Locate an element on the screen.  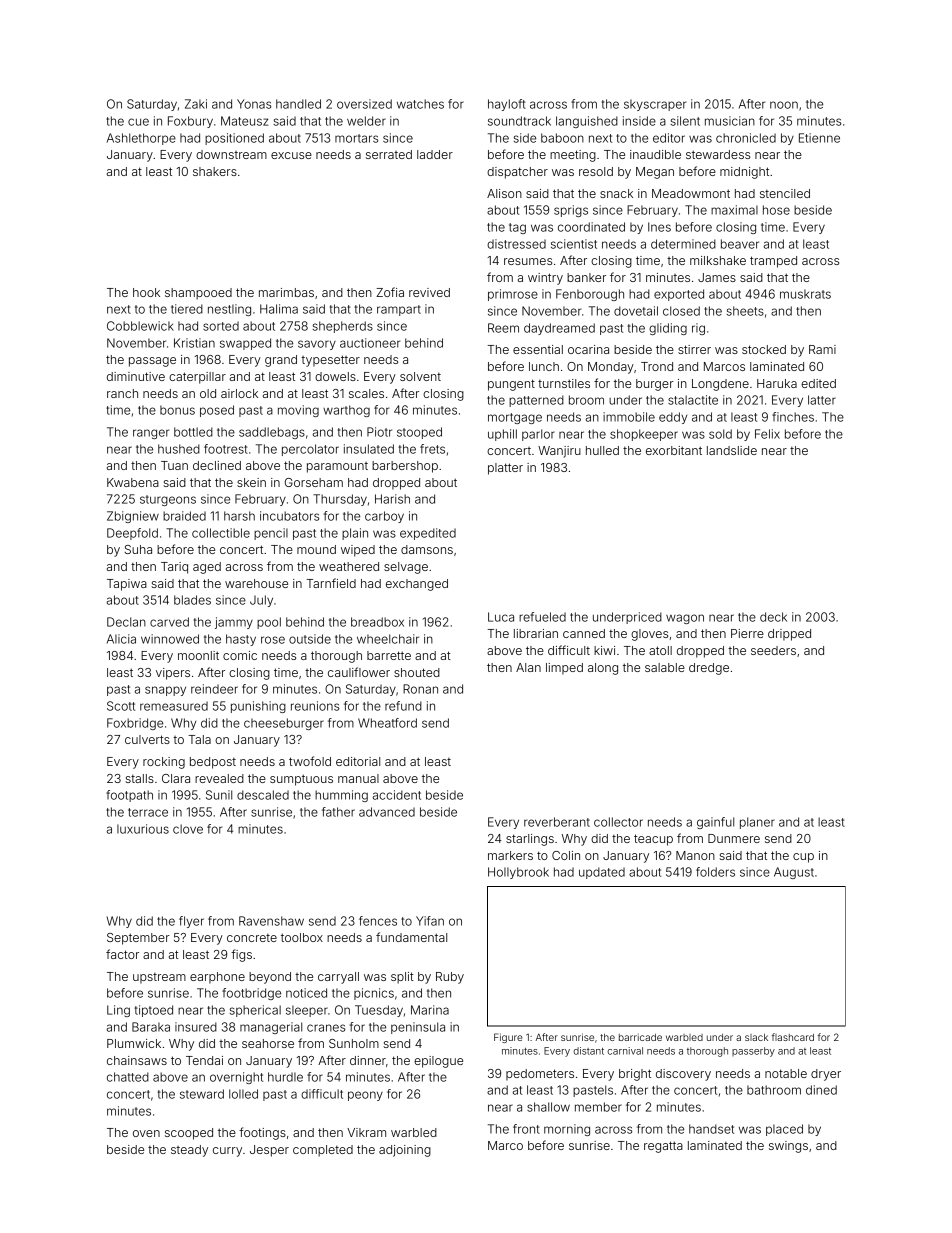
blades is located at coordinates (192, 600).
